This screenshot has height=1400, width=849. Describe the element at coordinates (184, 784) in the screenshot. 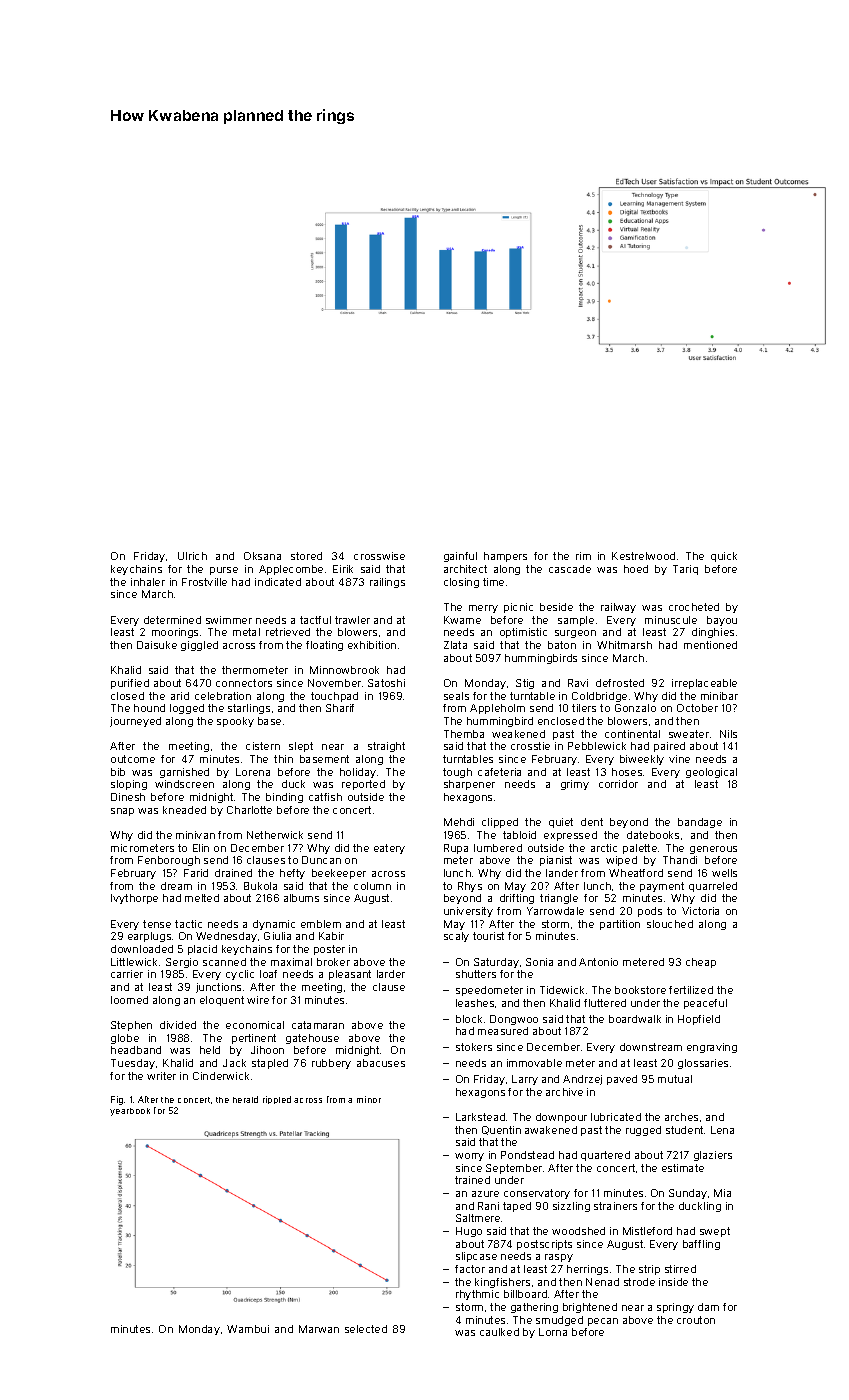

I see `windscreen` at that location.
